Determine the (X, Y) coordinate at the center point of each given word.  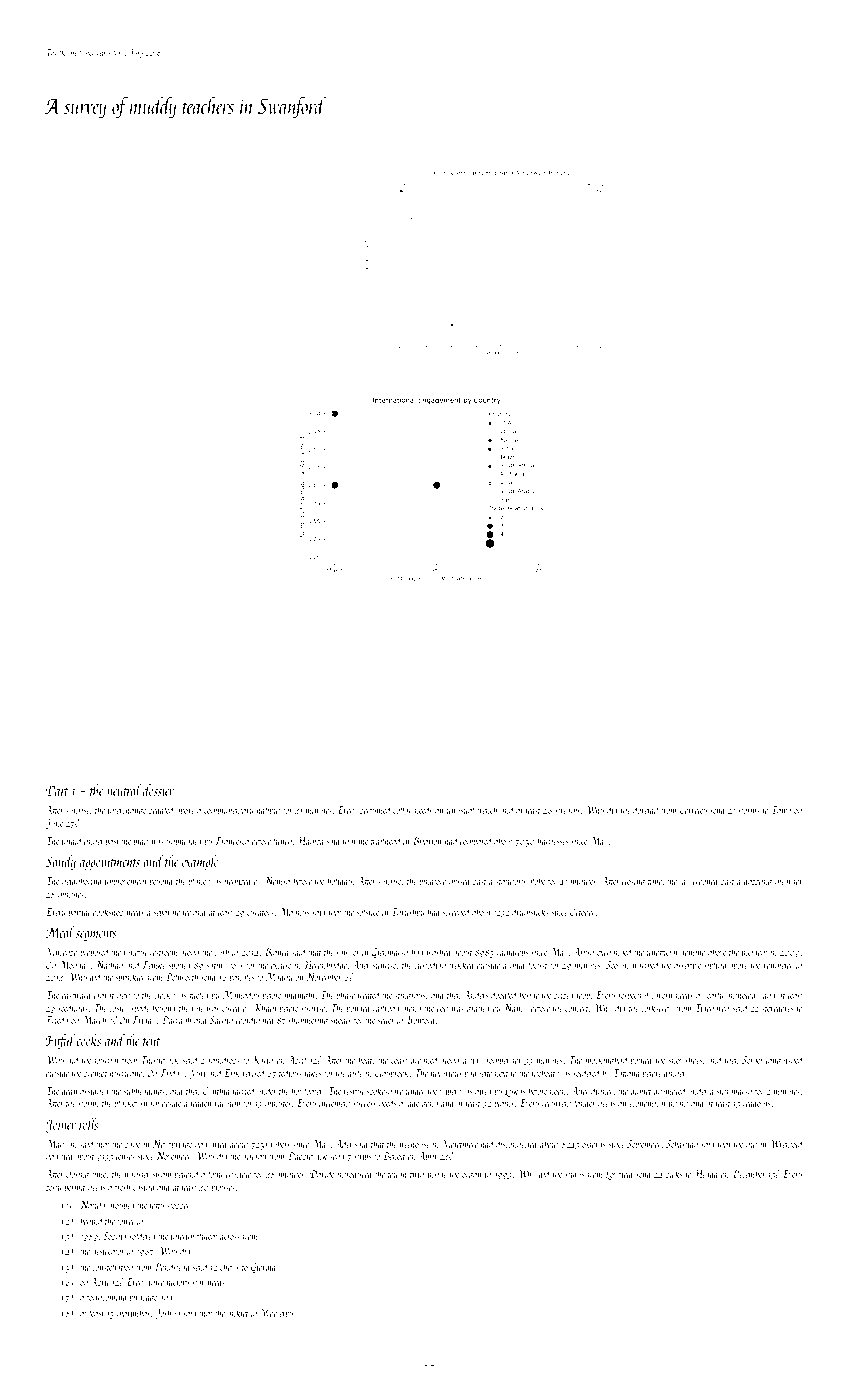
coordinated (256, 1019)
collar (402, 809)
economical (648, 1102)
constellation (112, 1266)
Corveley (693, 810)
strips (362, 1158)
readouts (757, 1102)
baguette (478, 1073)
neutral (124, 790)
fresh (121, 1187)
